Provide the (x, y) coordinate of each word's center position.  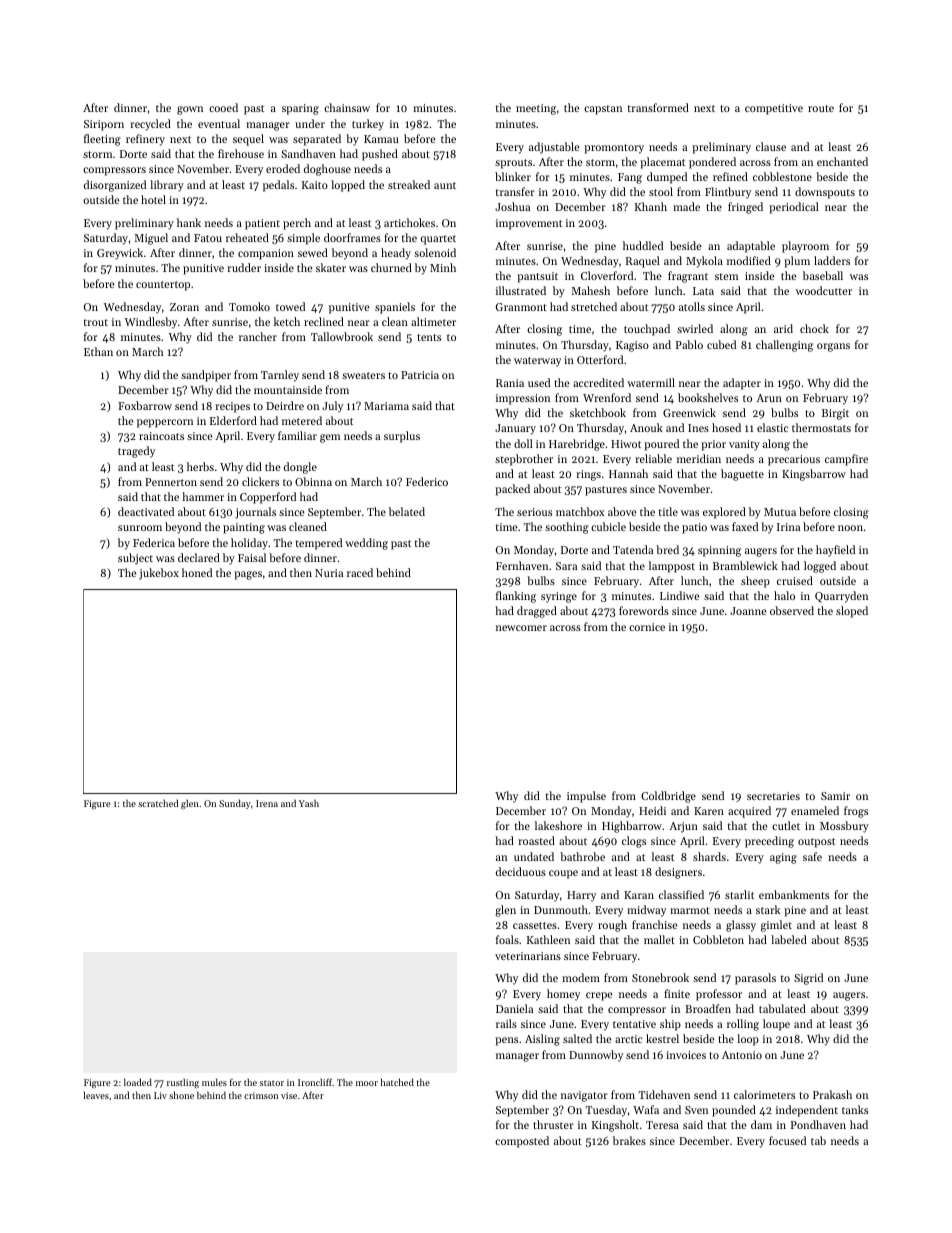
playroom (805, 247)
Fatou (208, 238)
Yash (309, 803)
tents (429, 337)
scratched (158, 803)
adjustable (554, 148)
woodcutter (824, 290)
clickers (260, 481)
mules (214, 1082)
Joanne (748, 611)
